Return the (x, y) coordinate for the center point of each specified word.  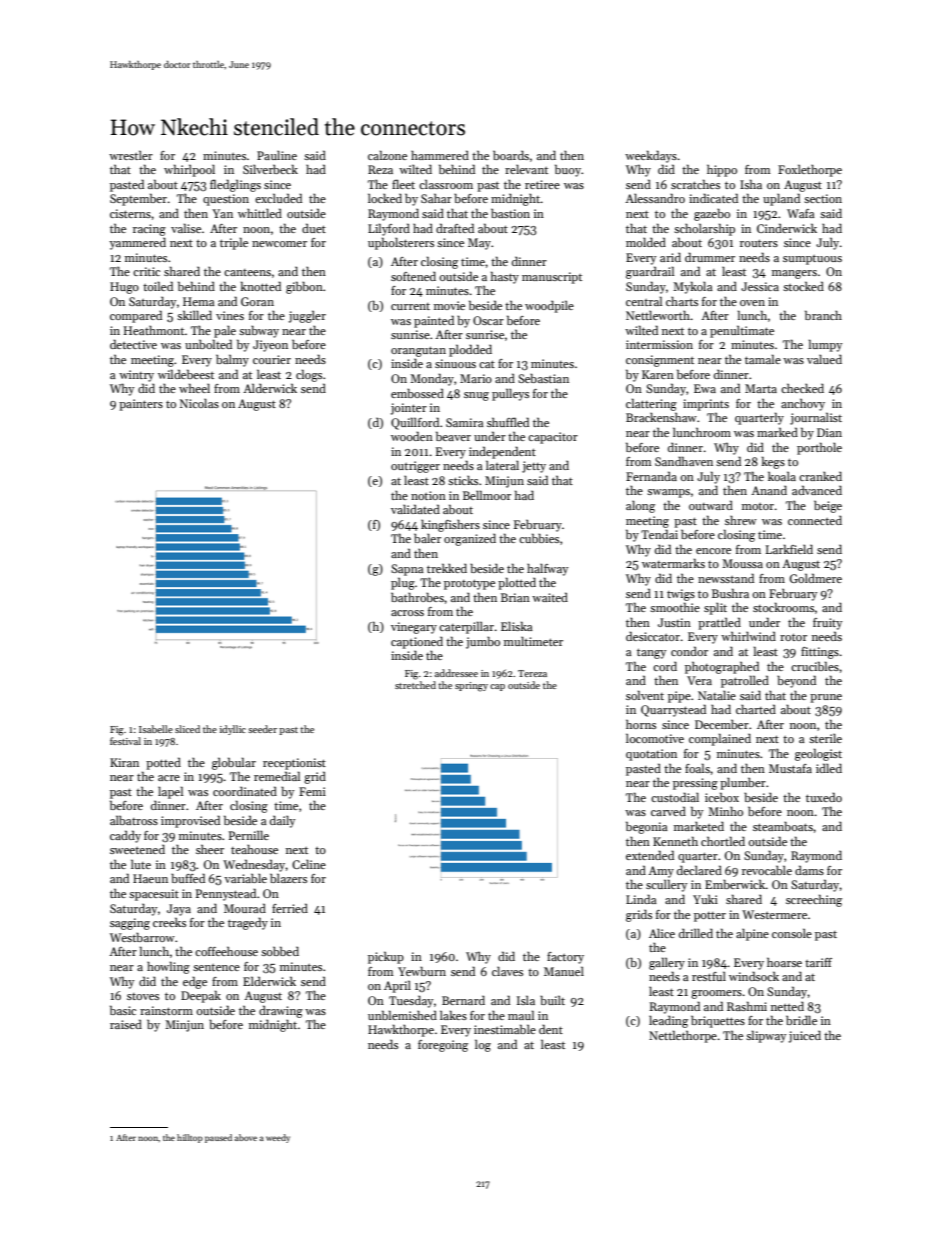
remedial (277, 776)
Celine (309, 864)
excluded (278, 198)
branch (823, 315)
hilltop (190, 1138)
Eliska (517, 626)
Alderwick (270, 388)
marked (777, 432)
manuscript (552, 278)
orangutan (418, 351)
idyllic (233, 730)
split (715, 609)
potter (710, 917)
